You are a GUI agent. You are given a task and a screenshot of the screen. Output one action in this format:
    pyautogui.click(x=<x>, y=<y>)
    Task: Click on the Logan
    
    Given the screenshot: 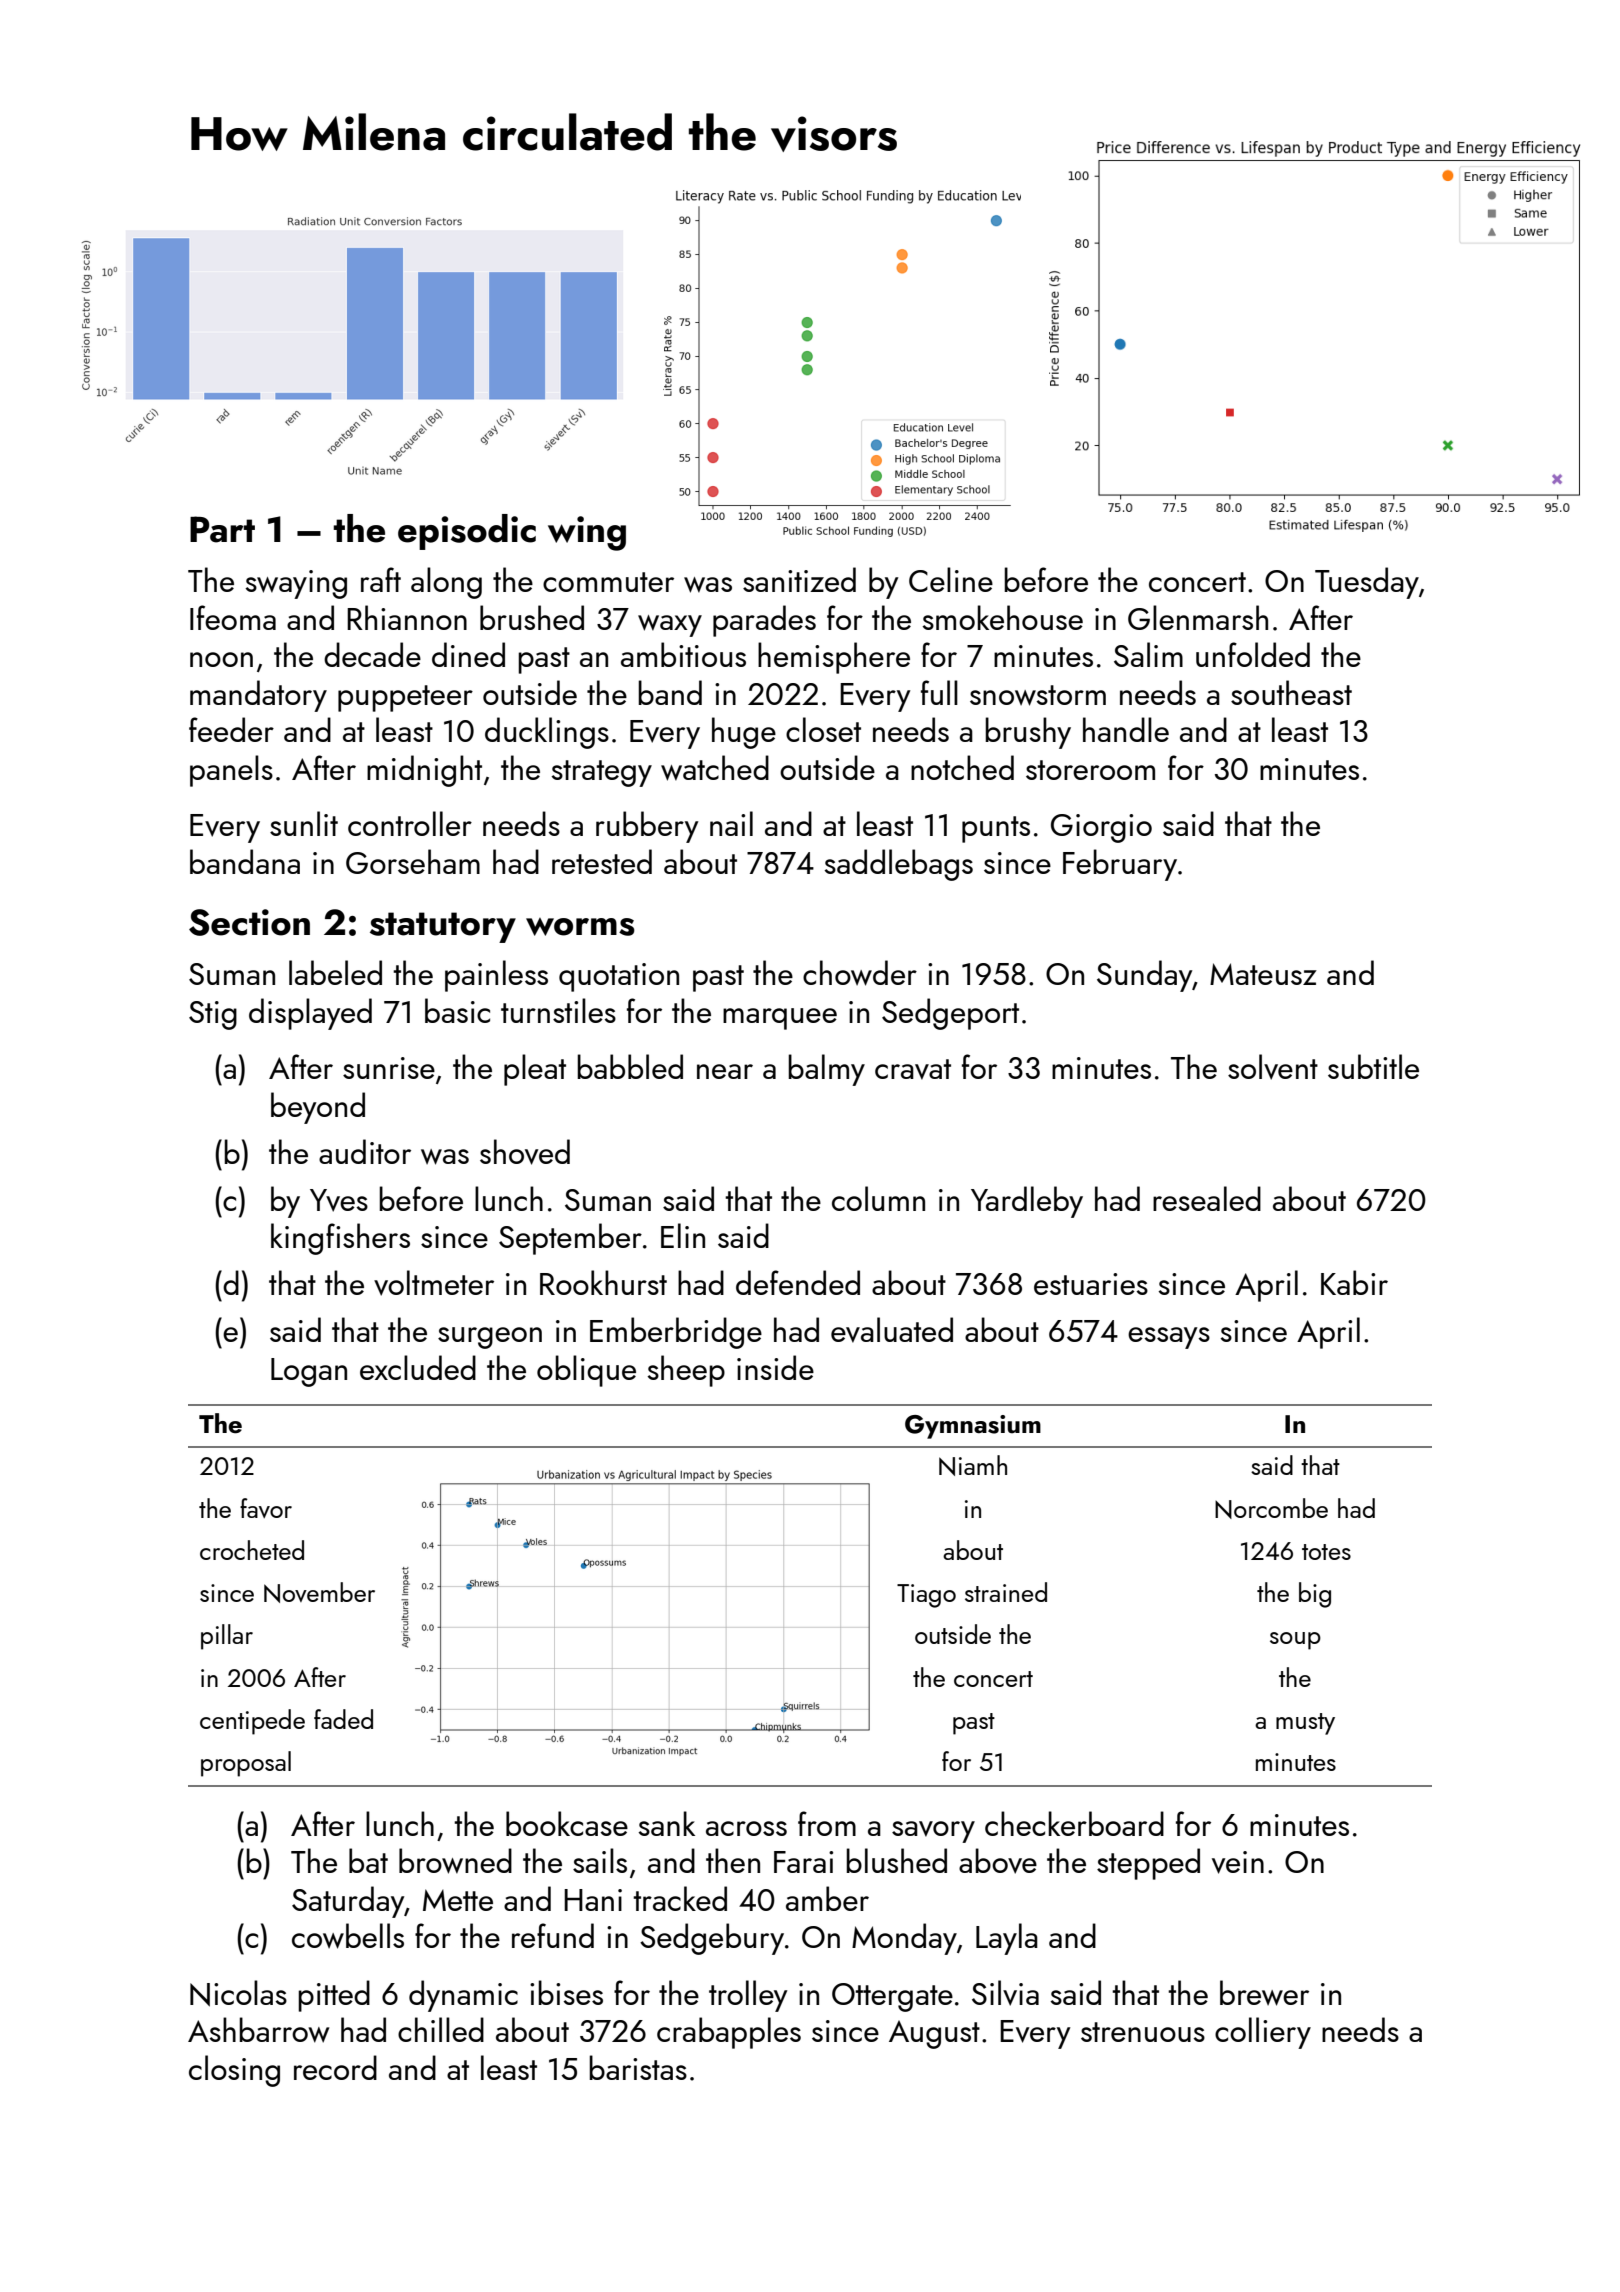 What is the action you would take?
    pyautogui.click(x=309, y=1372)
